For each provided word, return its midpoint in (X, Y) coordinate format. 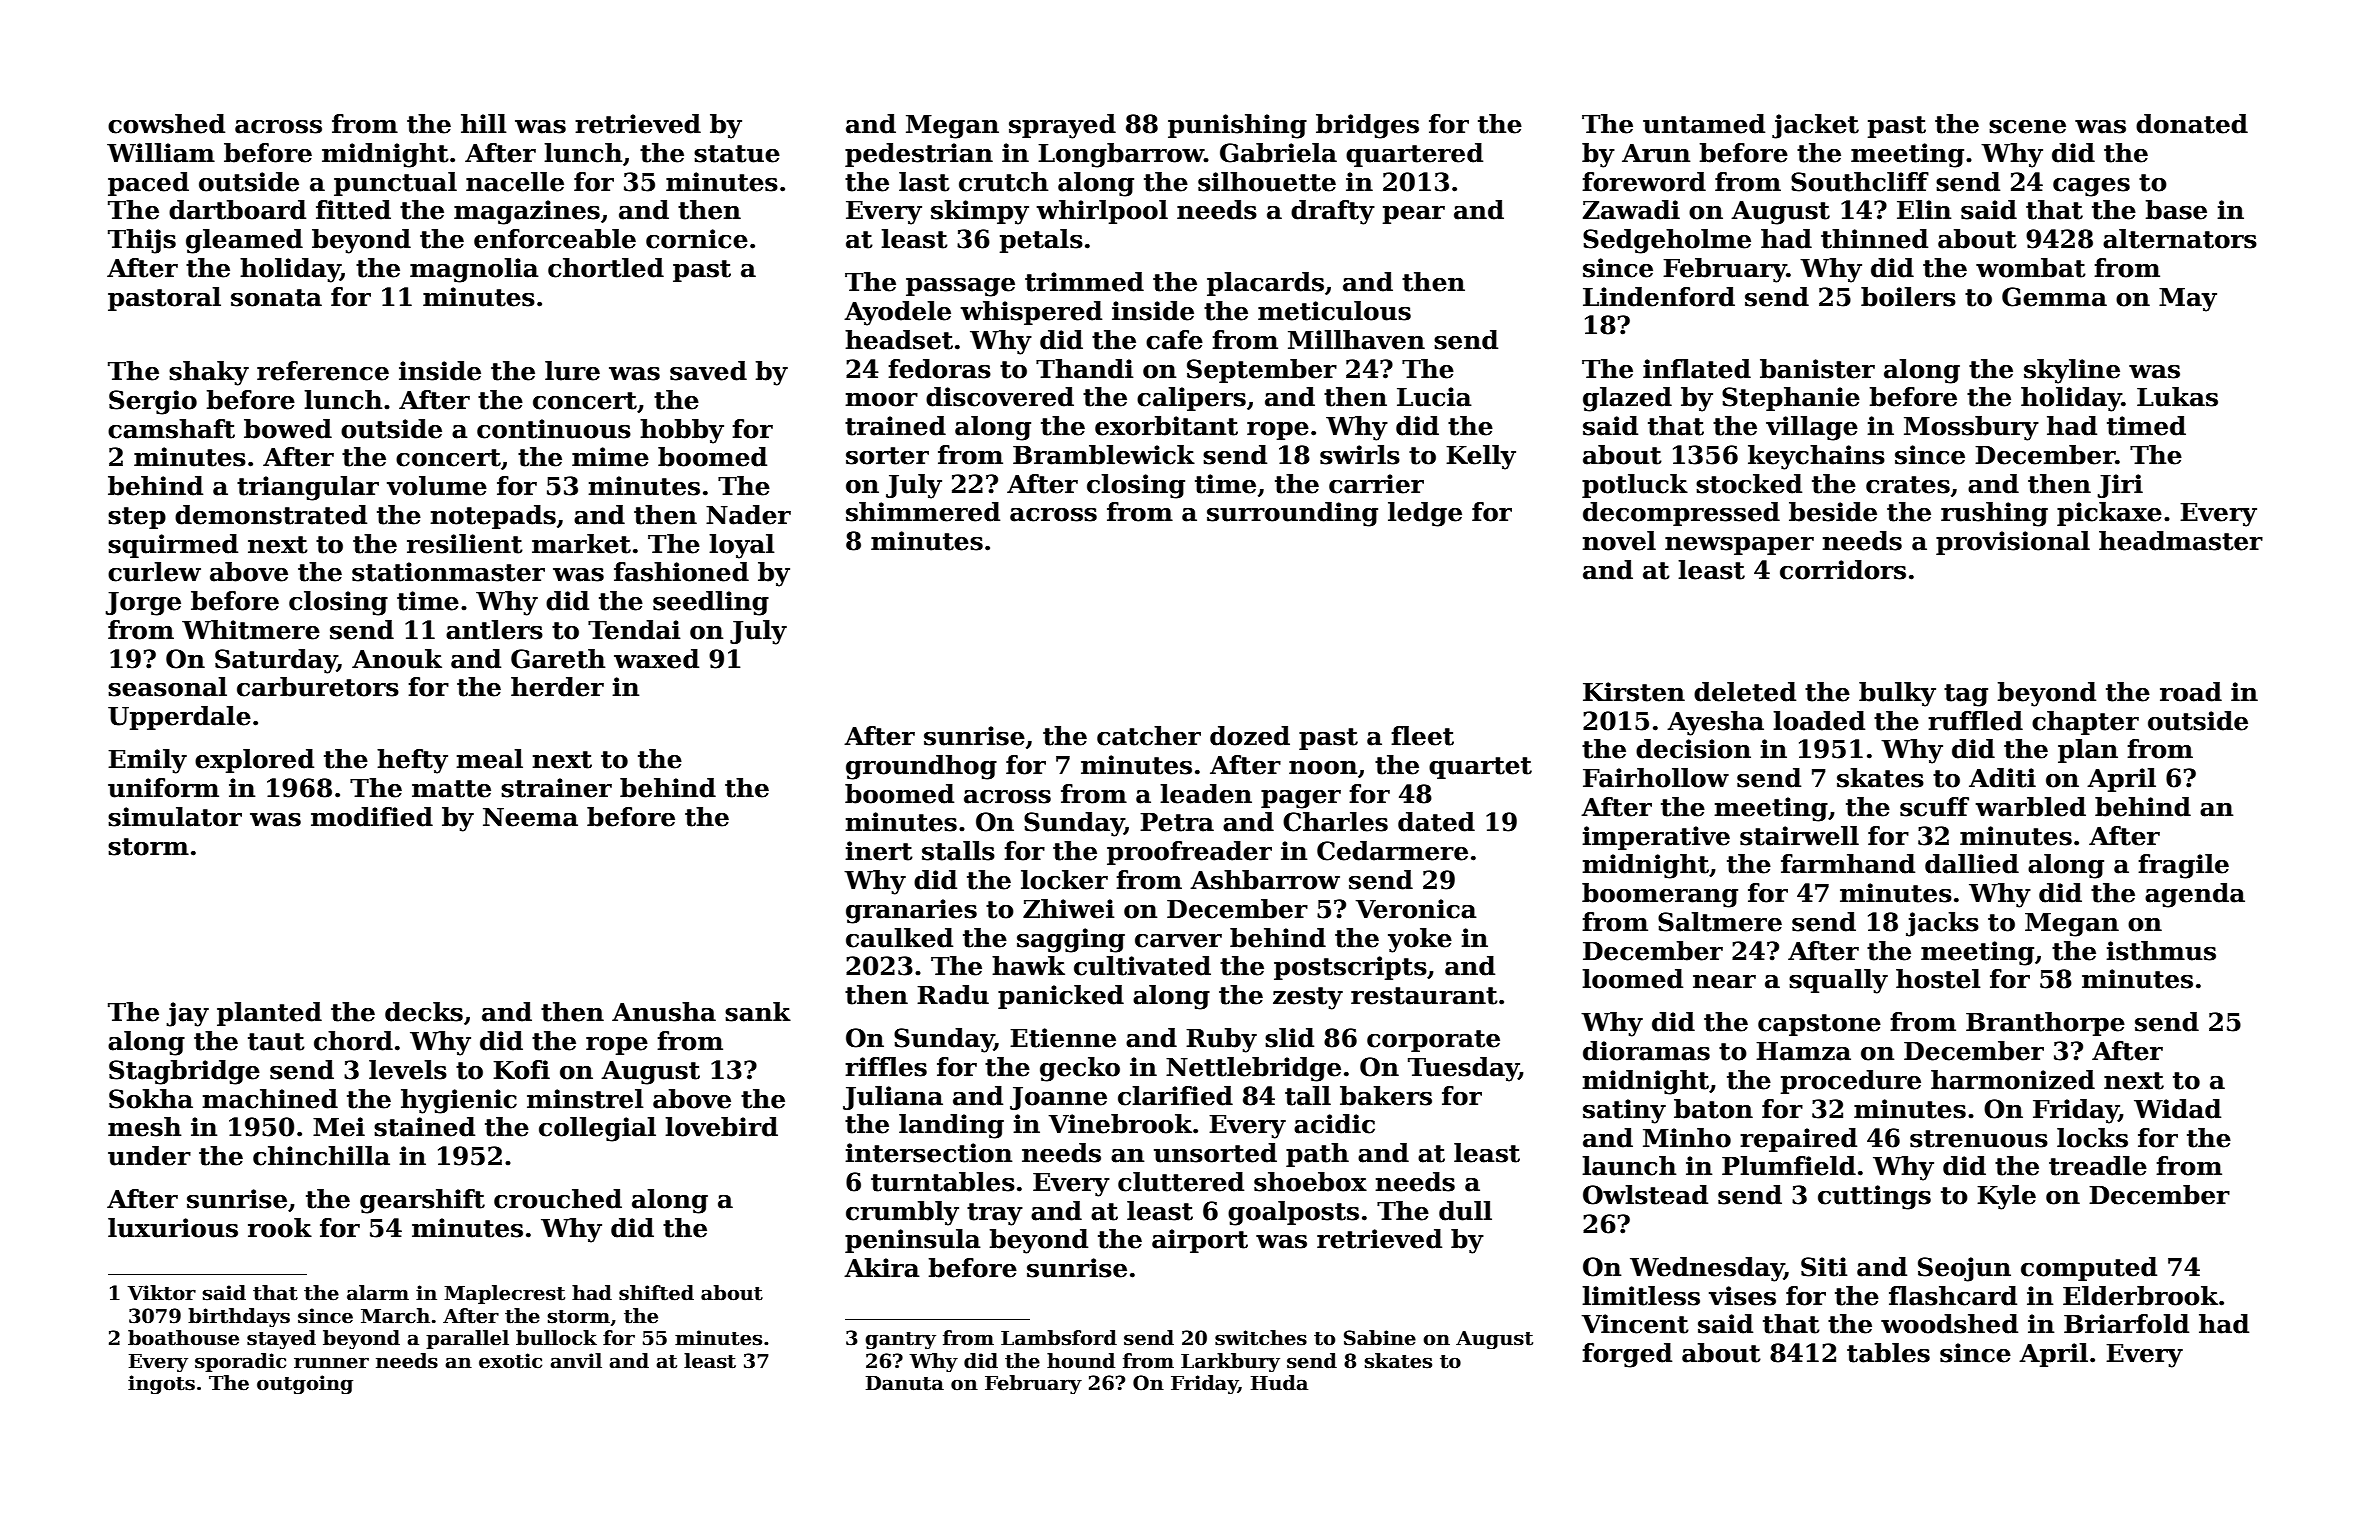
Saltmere (1720, 922)
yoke (1420, 940)
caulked (899, 938)
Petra (1177, 822)
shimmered (923, 512)
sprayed (1062, 126)
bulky (1897, 694)
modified (372, 817)
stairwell (1799, 836)
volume (437, 486)
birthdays (239, 1317)
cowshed (166, 124)
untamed (1704, 124)
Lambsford (1059, 1338)
